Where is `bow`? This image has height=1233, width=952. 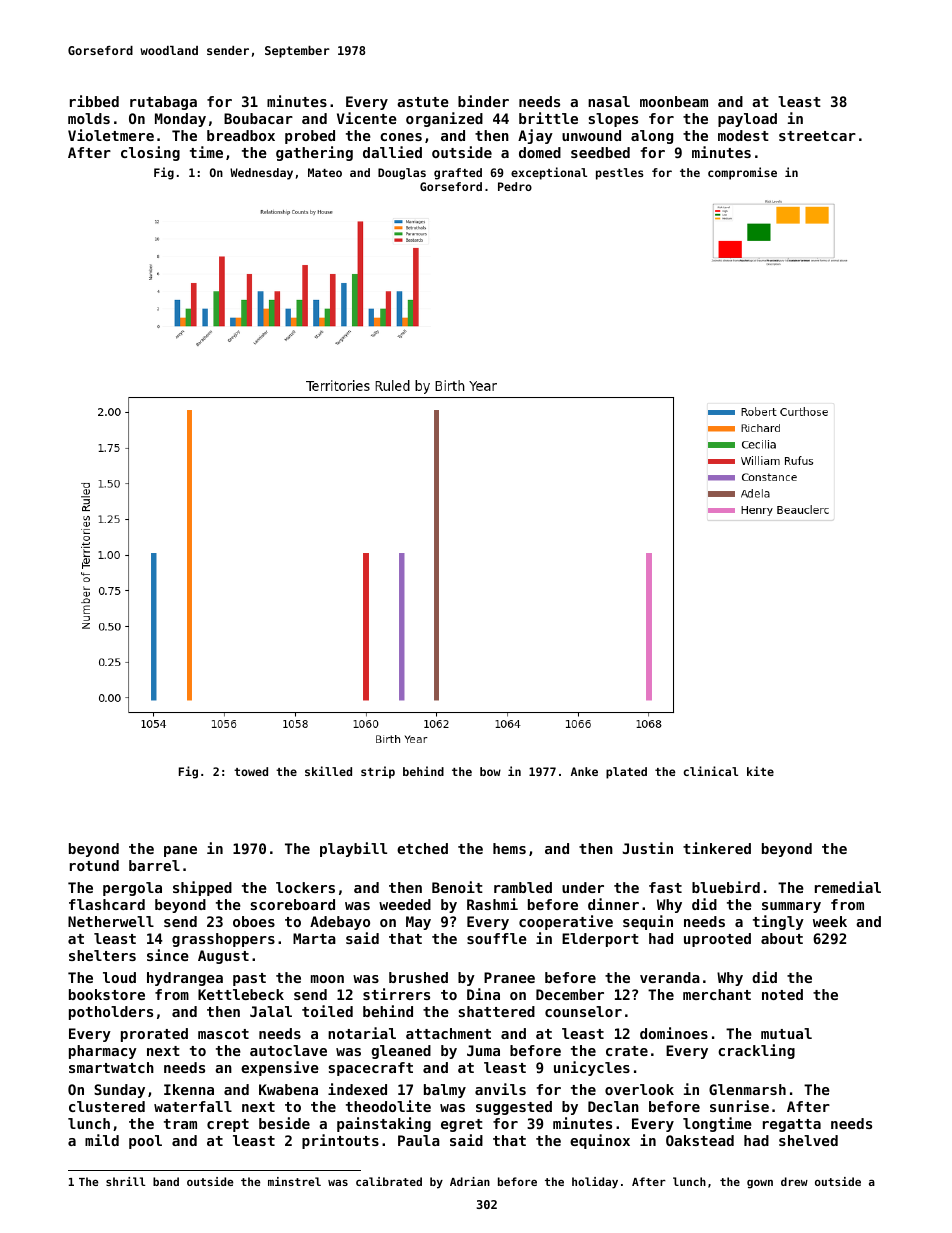
bow is located at coordinates (490, 771).
